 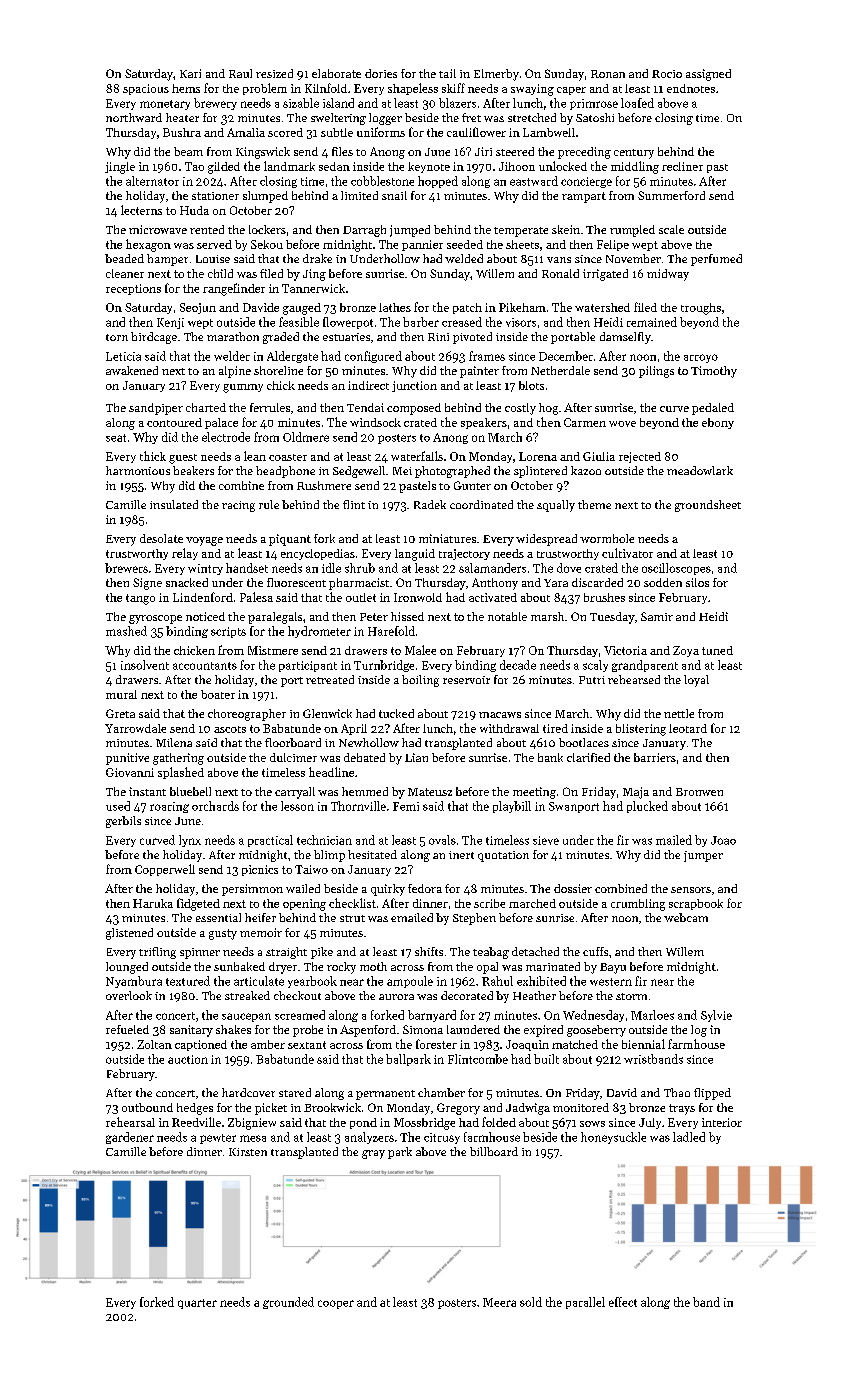 I want to click on elaborate, so click(x=336, y=73).
